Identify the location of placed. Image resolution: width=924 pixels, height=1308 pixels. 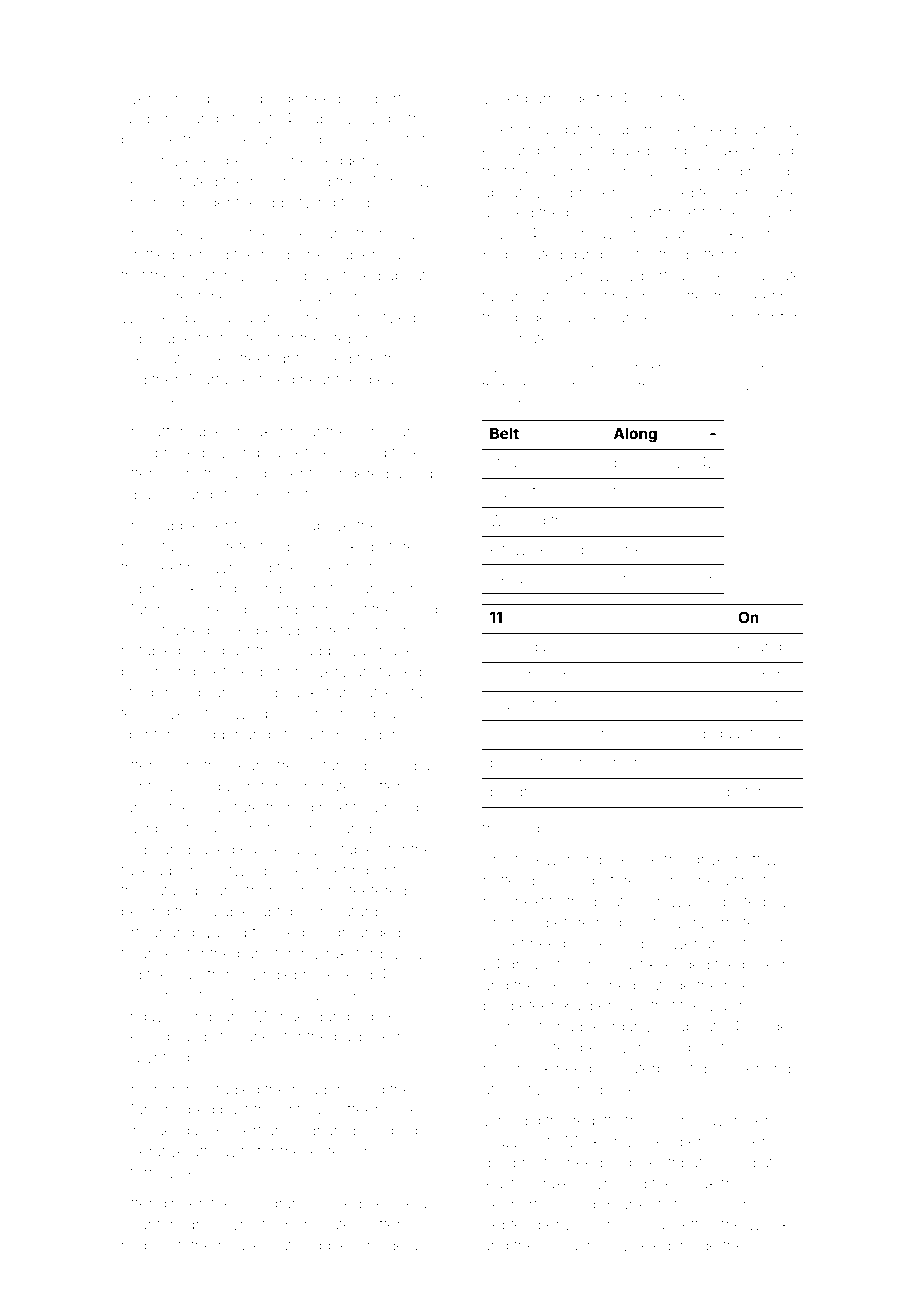
(211, 849).
